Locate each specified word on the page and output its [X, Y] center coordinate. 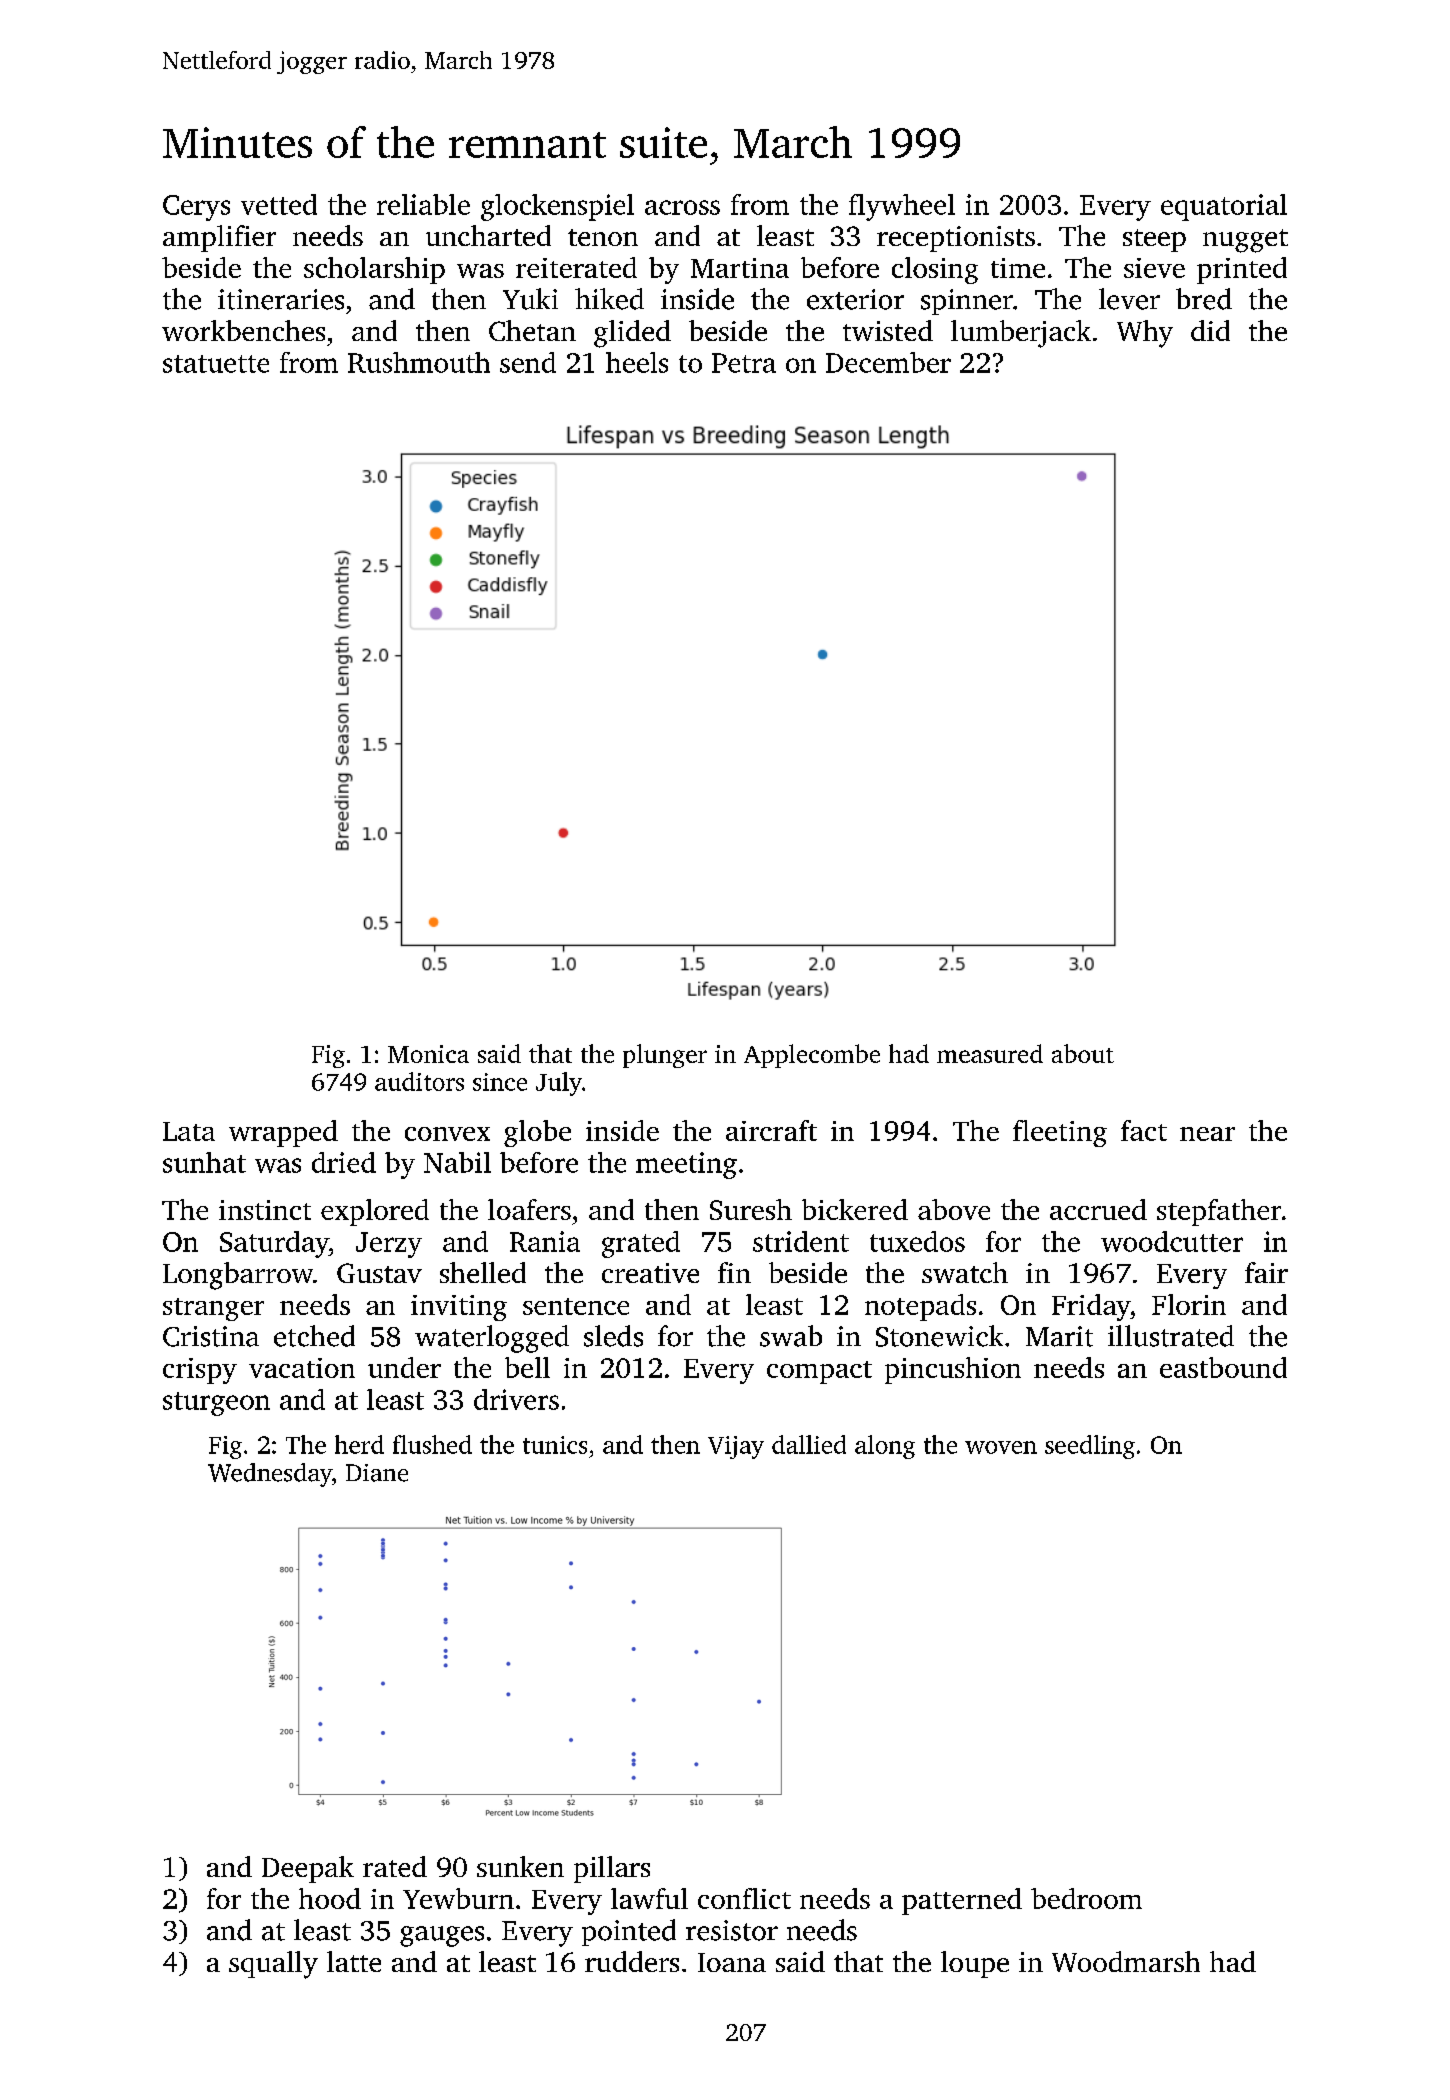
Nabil [457, 1162]
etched [314, 1336]
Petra [744, 363]
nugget [1245, 241]
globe [537, 1133]
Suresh [751, 1209]
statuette [216, 364]
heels [637, 362]
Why [1145, 334]
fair [1266, 1272]
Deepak [308, 1869]
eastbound [1223, 1367]
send [528, 362]
